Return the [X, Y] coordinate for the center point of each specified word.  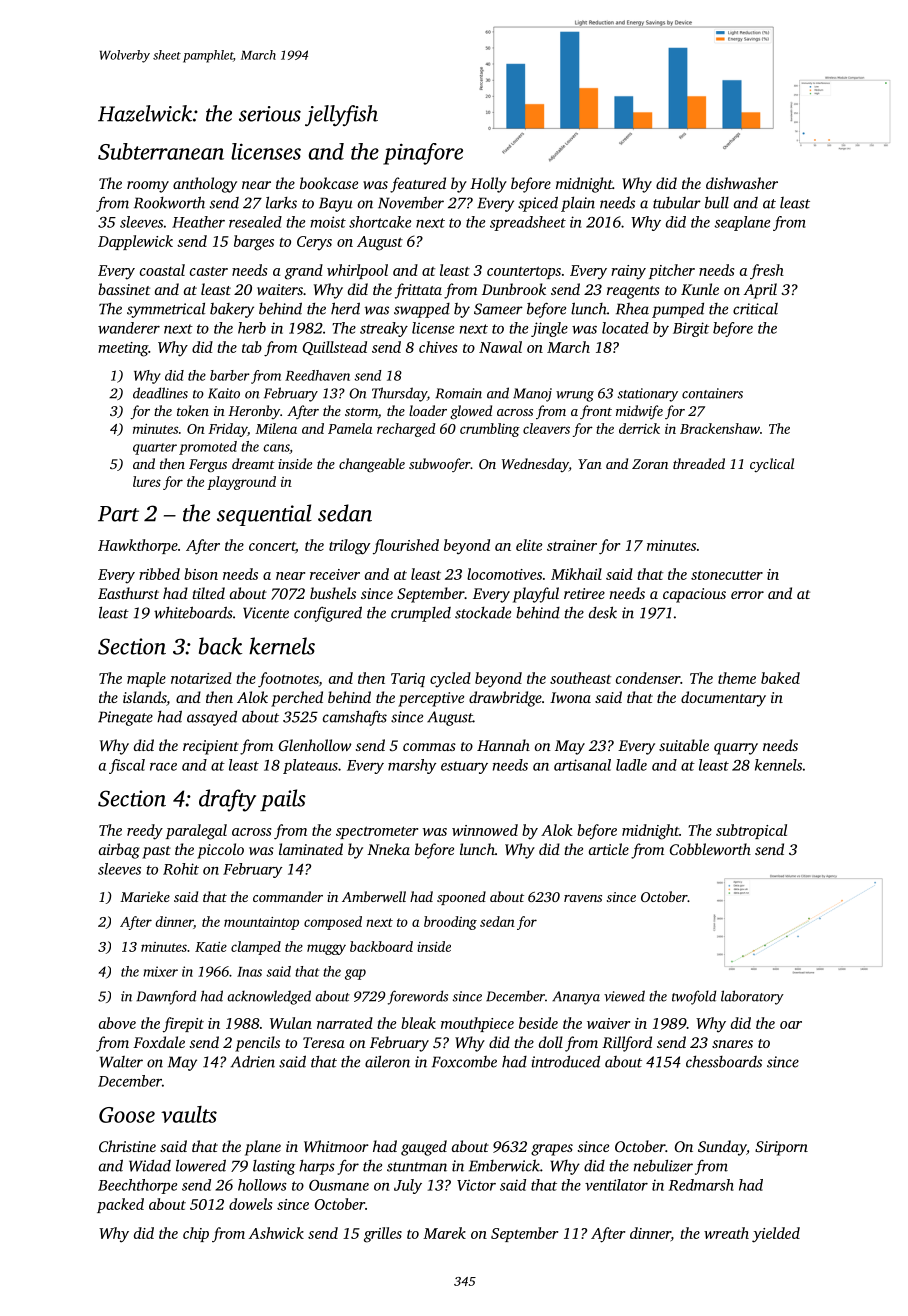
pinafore [423, 154]
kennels [778, 765]
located [625, 328]
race [163, 767]
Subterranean [161, 151]
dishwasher [742, 183]
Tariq [408, 680]
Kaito [224, 393]
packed [120, 1205]
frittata [418, 291]
